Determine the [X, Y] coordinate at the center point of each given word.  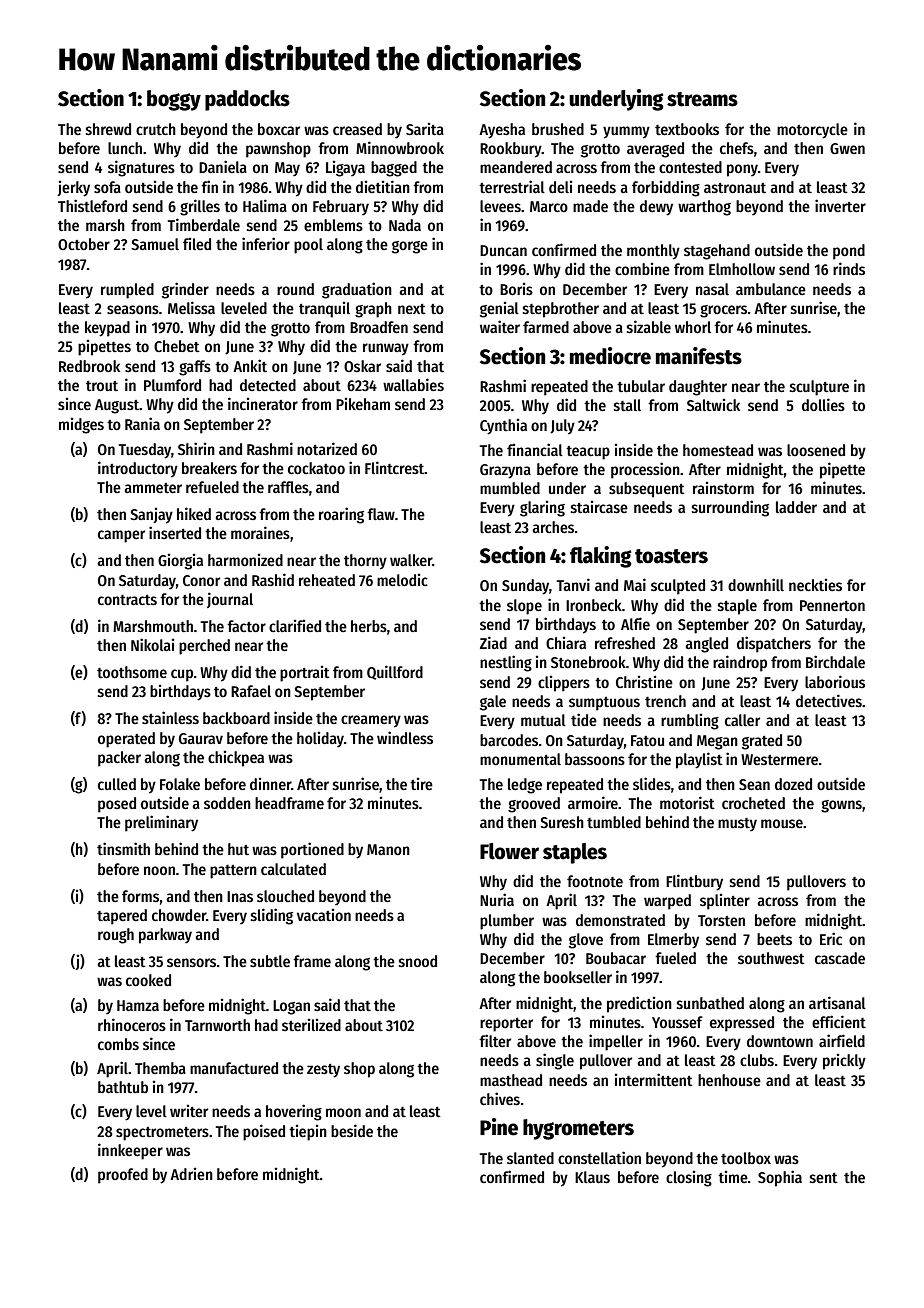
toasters [671, 556]
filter [495, 1040]
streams [702, 99]
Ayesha [502, 131]
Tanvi [573, 584]
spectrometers [162, 1134]
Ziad [493, 642]
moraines [260, 533]
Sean [754, 784]
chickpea [236, 759]
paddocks [247, 100]
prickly [844, 1062]
